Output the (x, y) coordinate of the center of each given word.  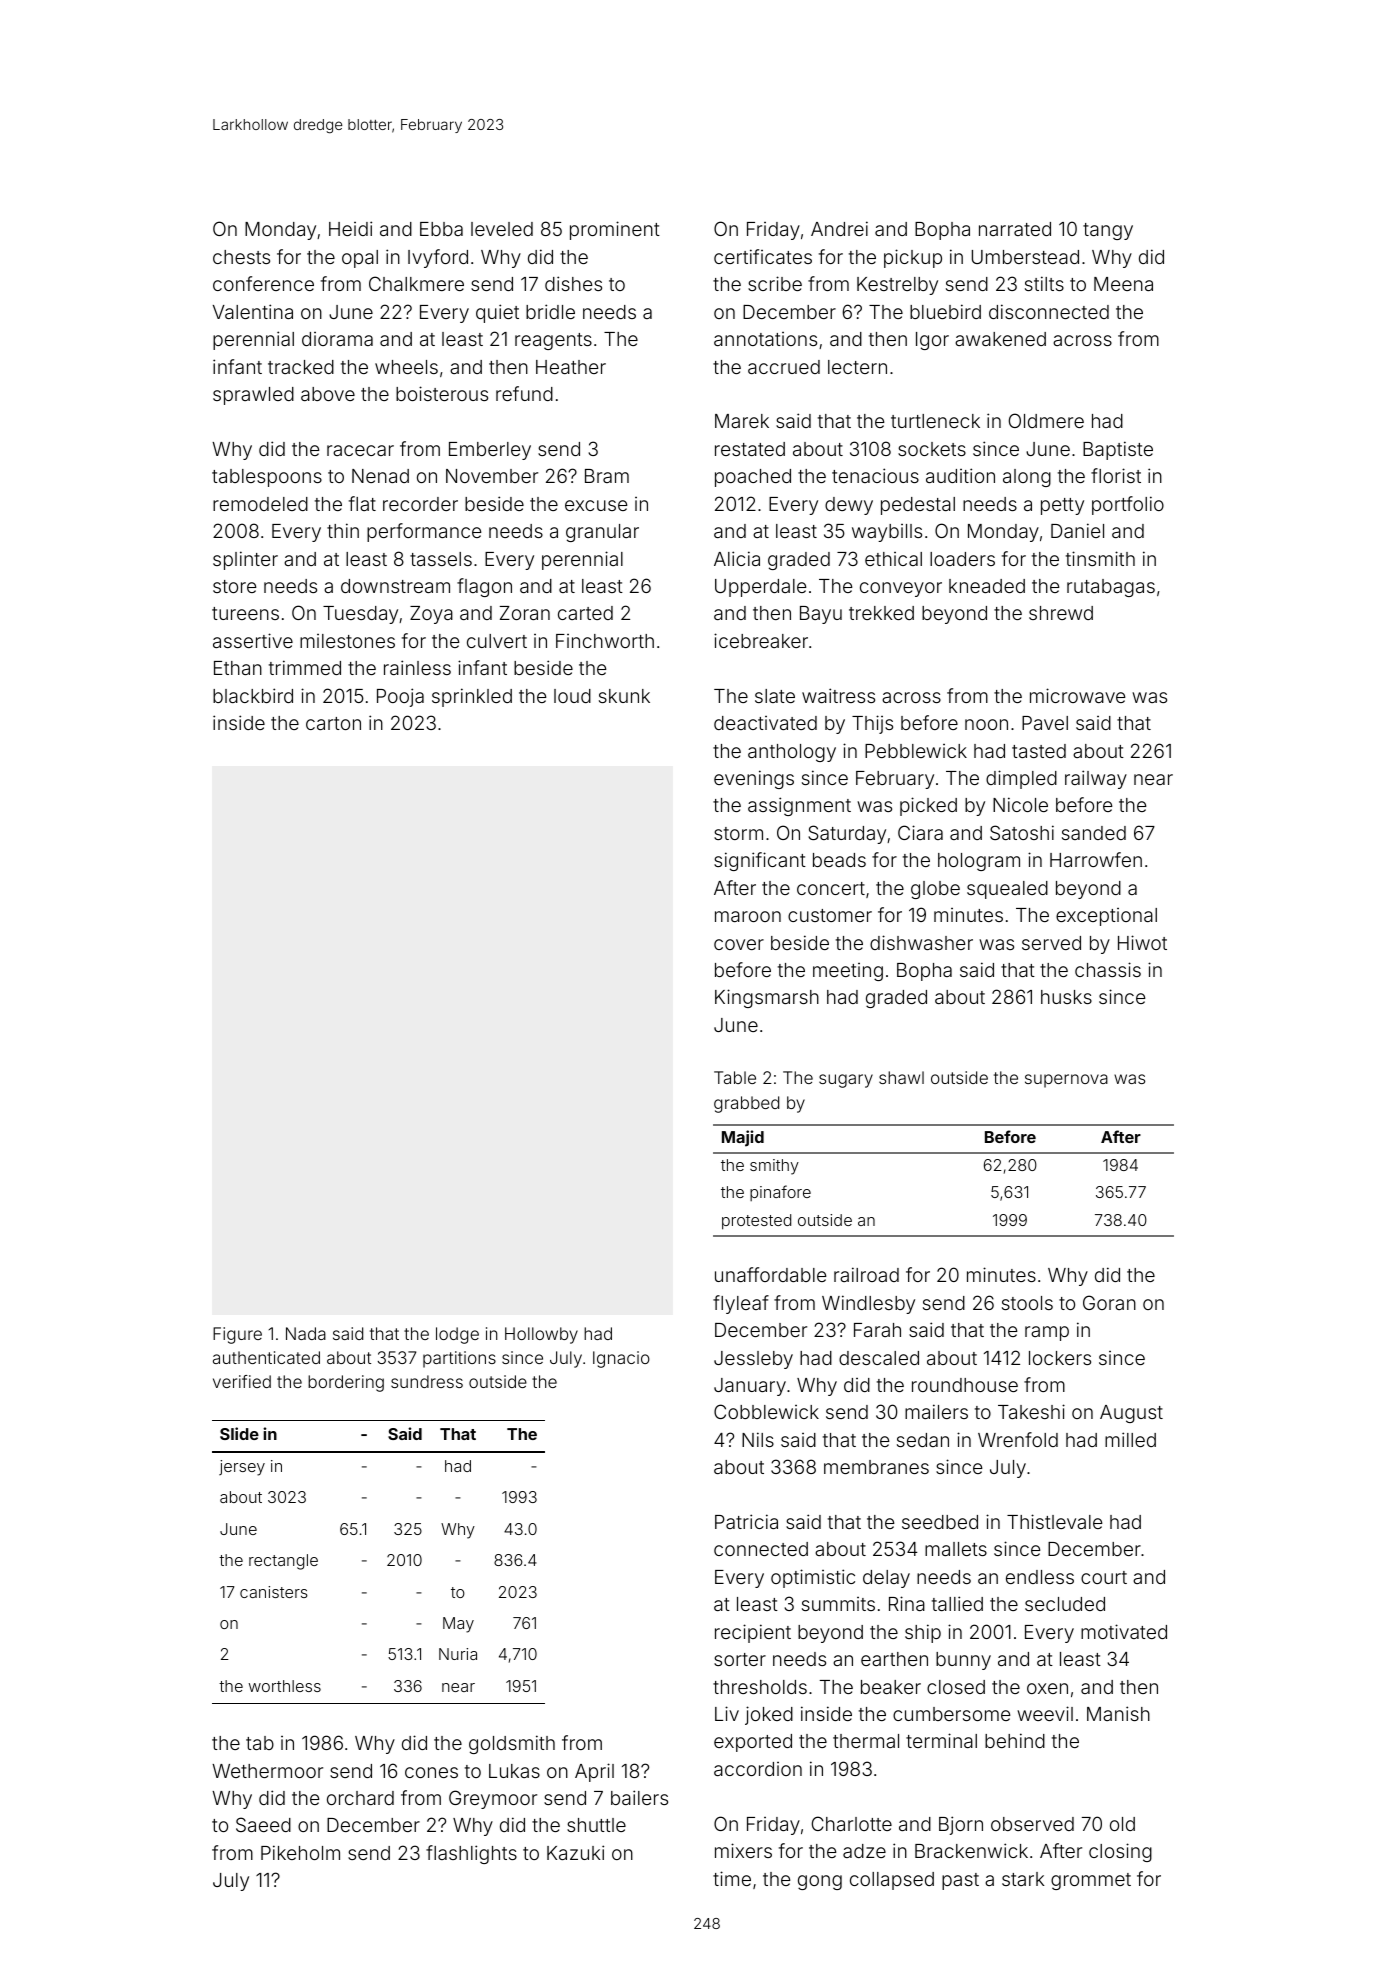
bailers (639, 1797)
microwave (1077, 695)
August (1131, 1414)
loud (572, 696)
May (458, 1625)
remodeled (260, 504)
